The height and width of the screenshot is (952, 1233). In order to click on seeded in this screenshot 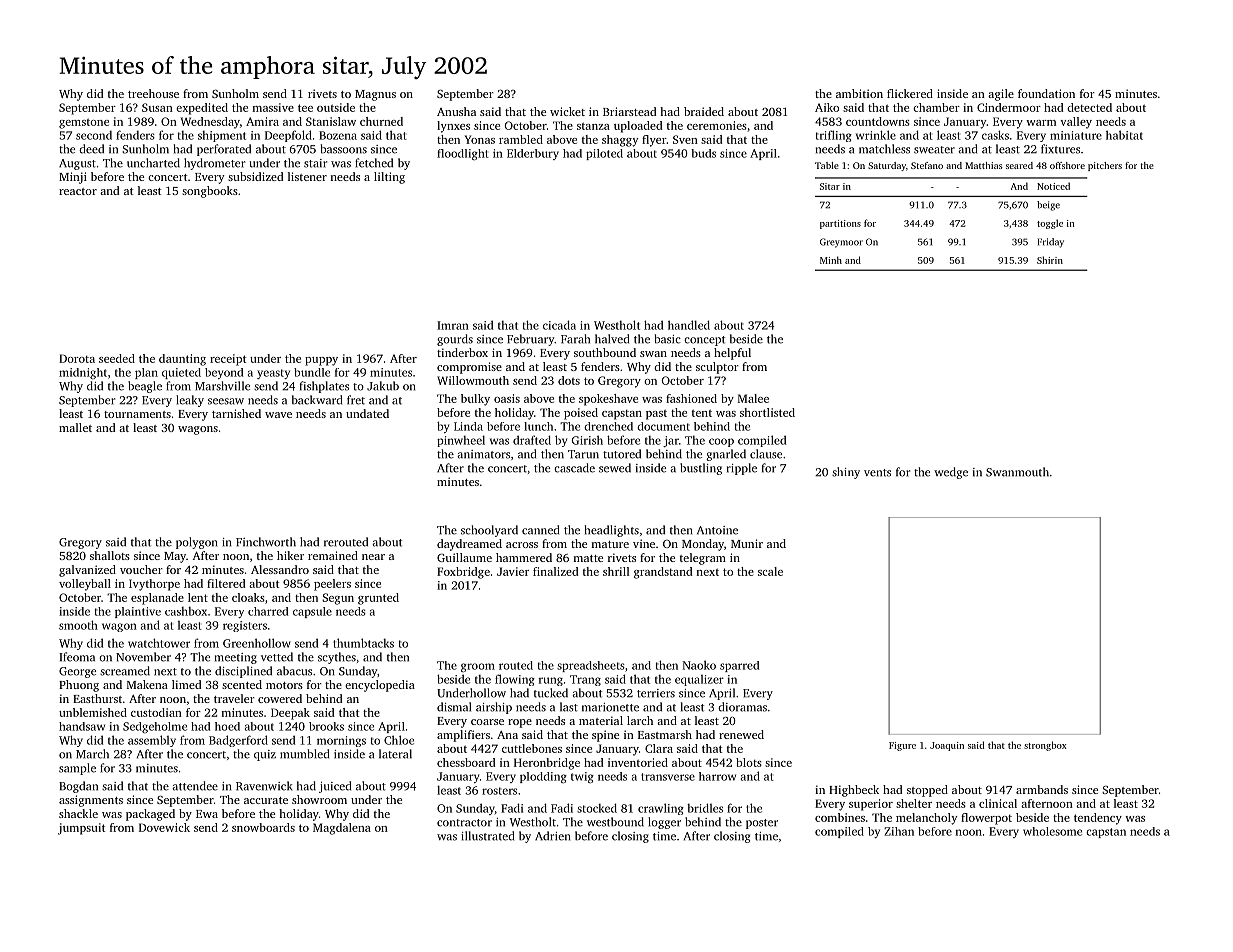, I will do `click(117, 358)`.
